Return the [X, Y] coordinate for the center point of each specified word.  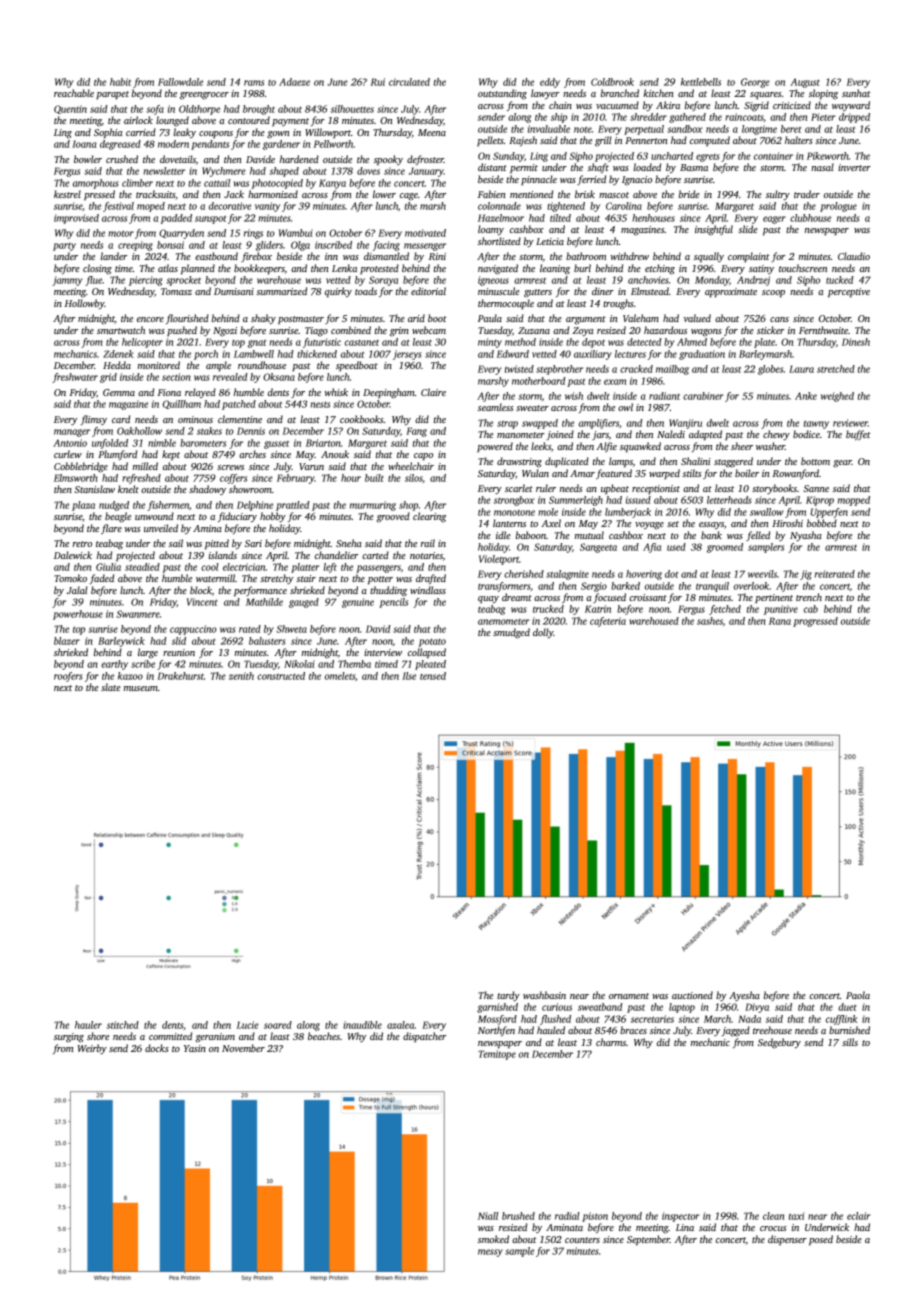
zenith [241, 676]
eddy [550, 83]
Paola [858, 995]
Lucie [248, 1025]
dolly [543, 633]
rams [254, 83]
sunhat [856, 93]
